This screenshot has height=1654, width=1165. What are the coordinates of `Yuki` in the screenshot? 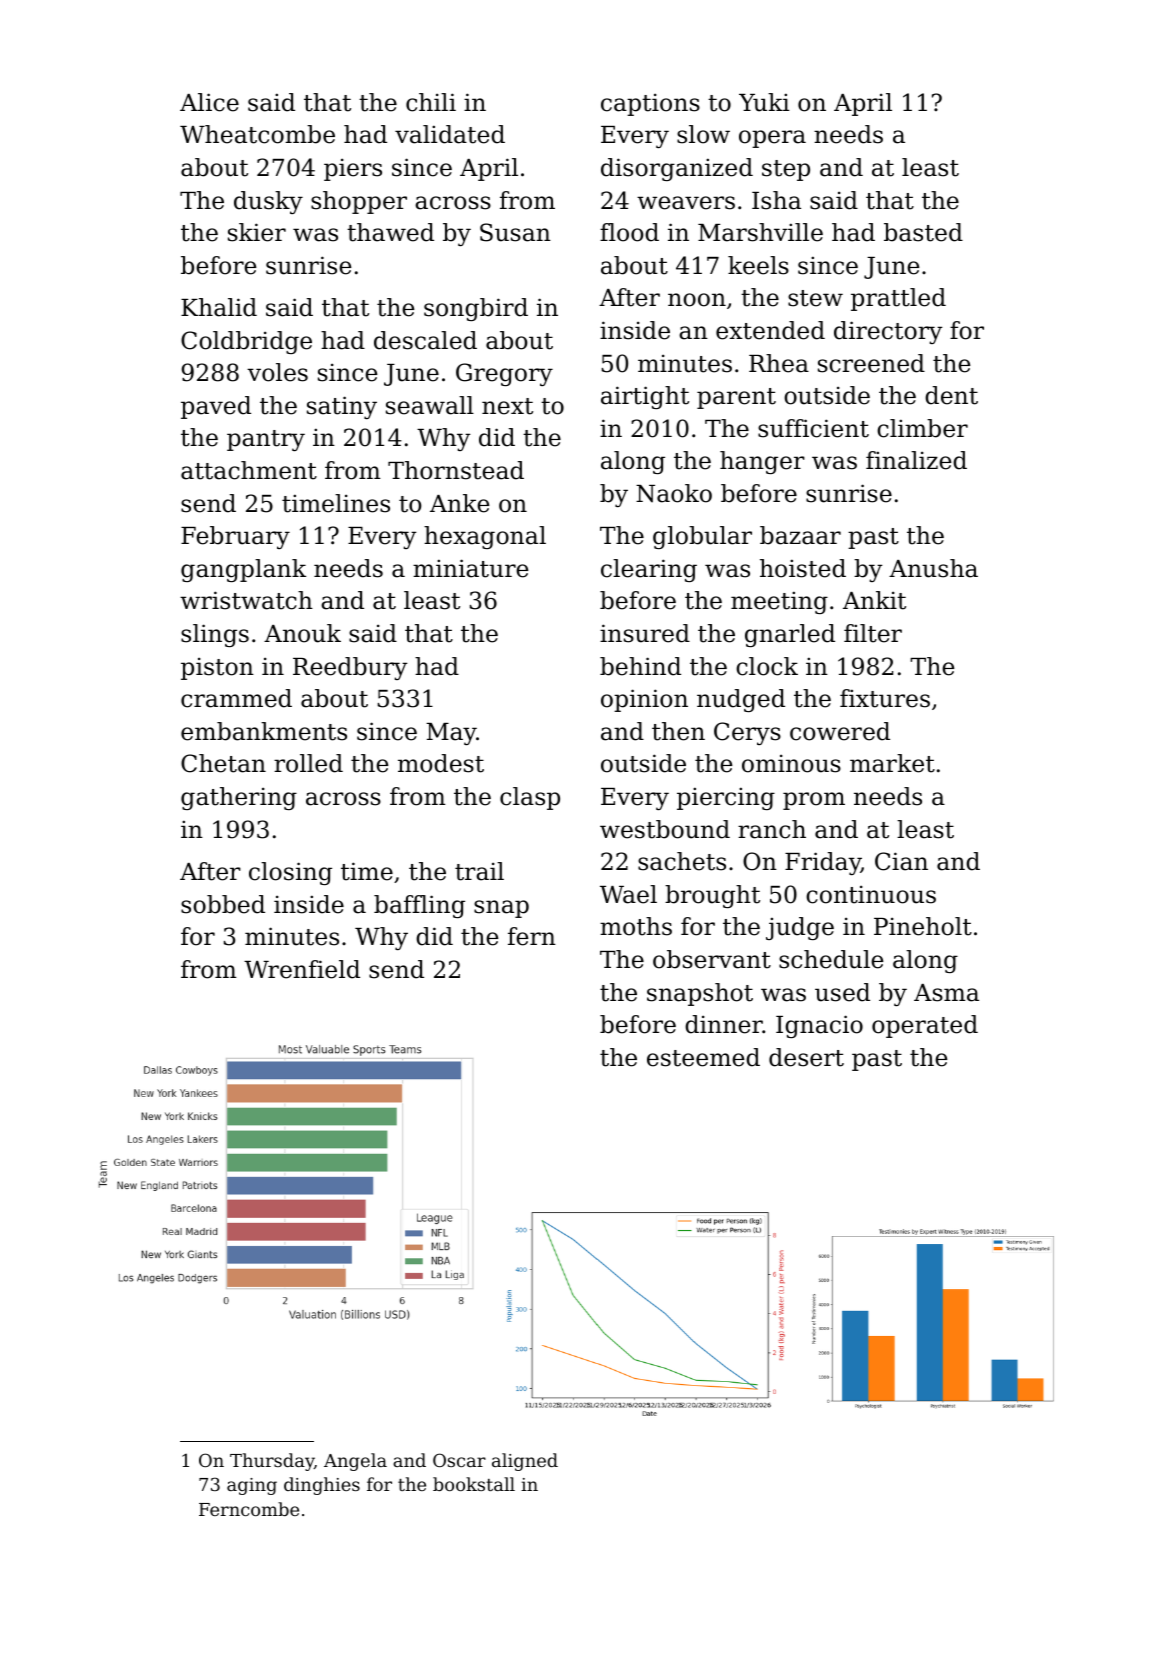 It's located at (764, 102).
